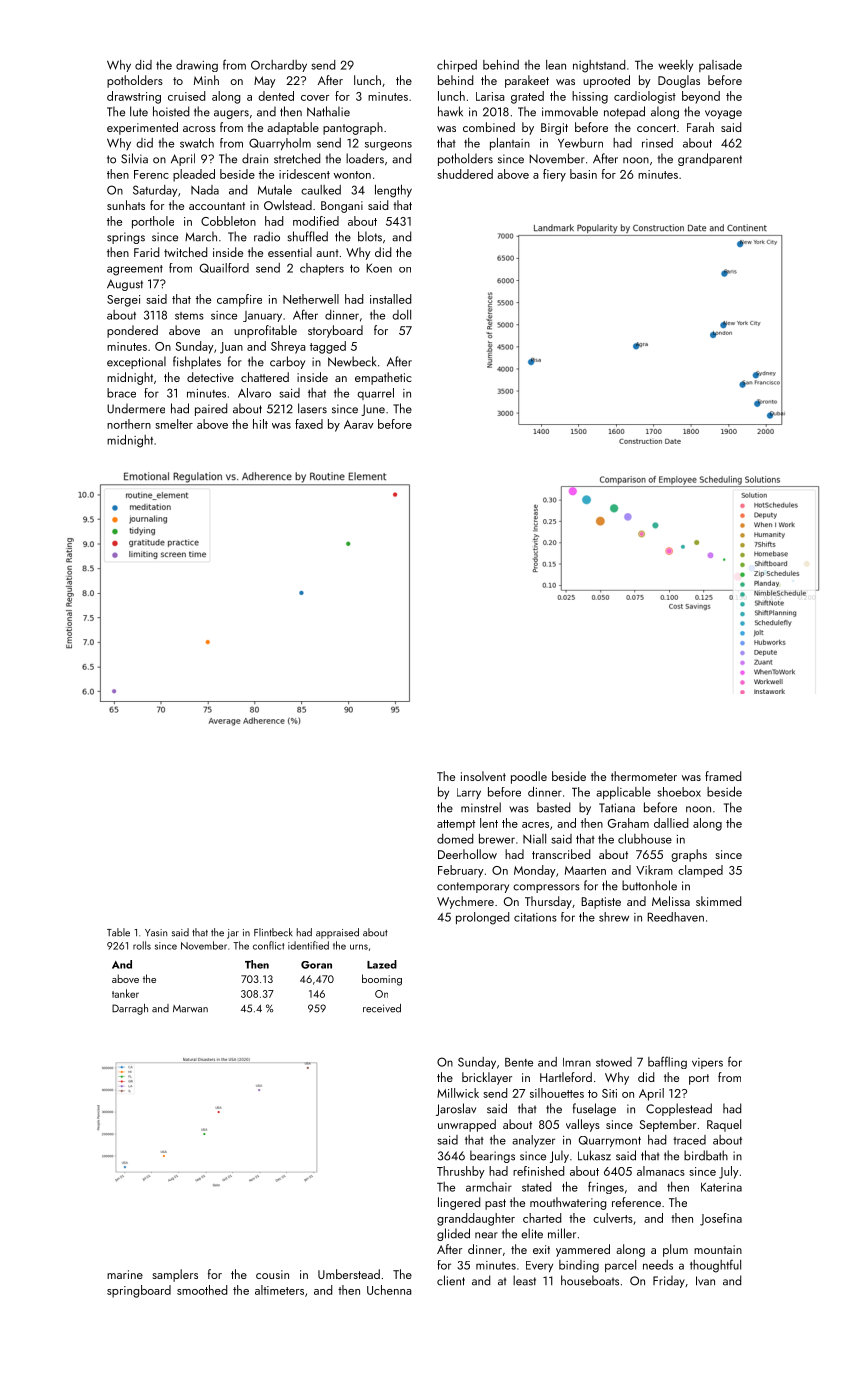 This screenshot has height=1400, width=849. What do you see at coordinates (260, 424) in the screenshot?
I see `hilt` at bounding box center [260, 424].
